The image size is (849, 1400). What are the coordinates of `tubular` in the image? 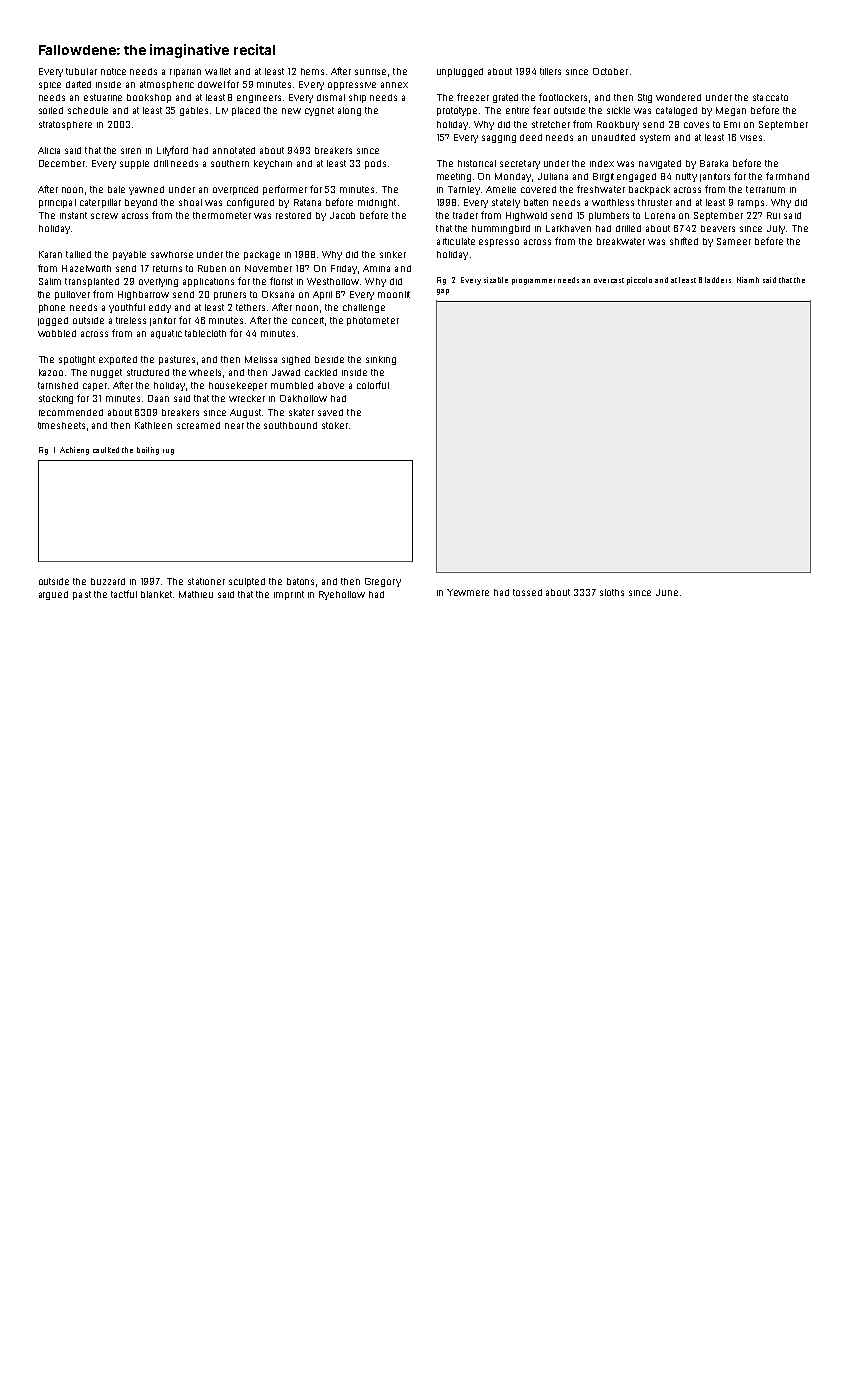 It's located at (81, 71).
